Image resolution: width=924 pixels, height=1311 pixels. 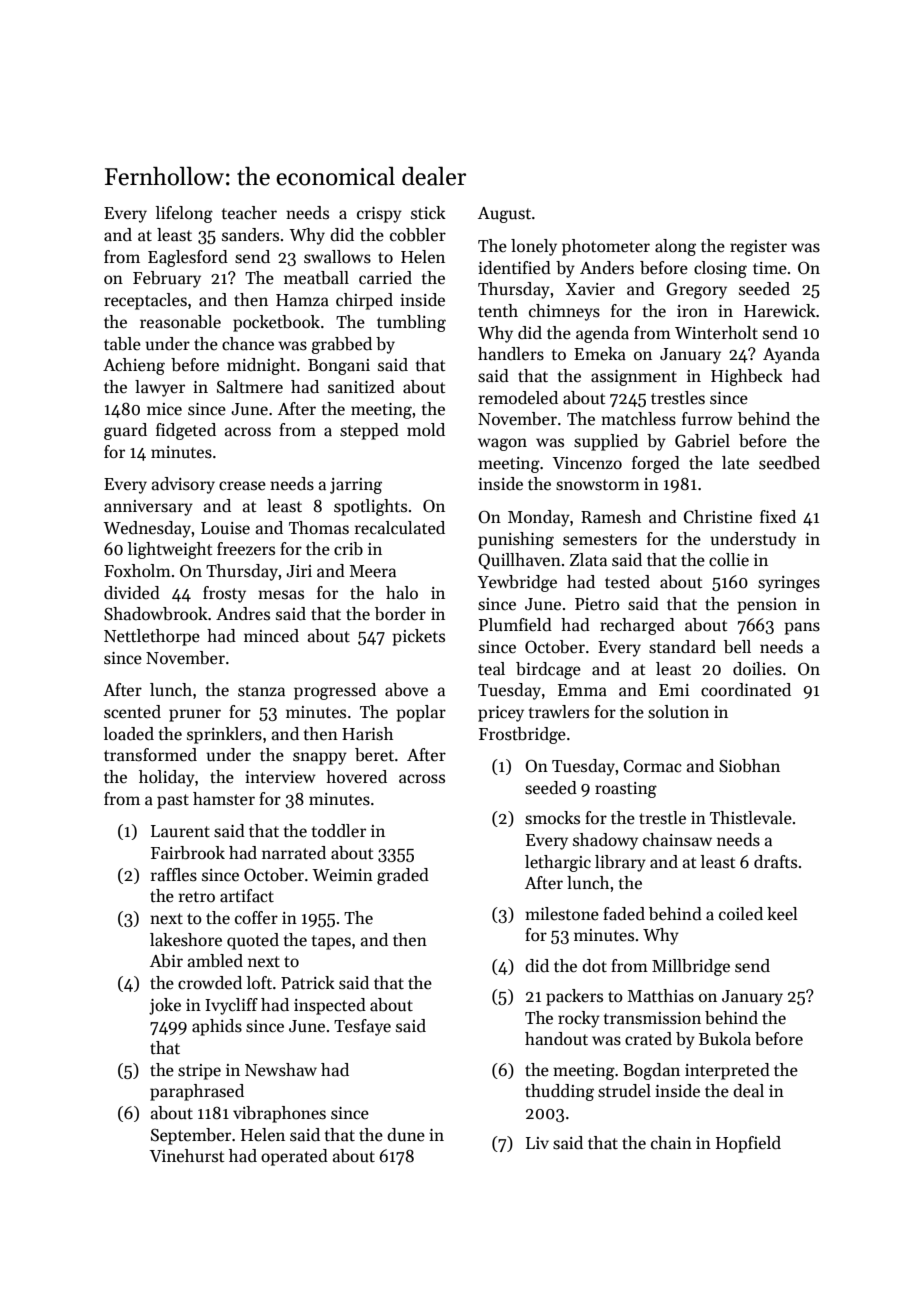 What do you see at coordinates (504, 215) in the screenshot?
I see `August` at bounding box center [504, 215].
